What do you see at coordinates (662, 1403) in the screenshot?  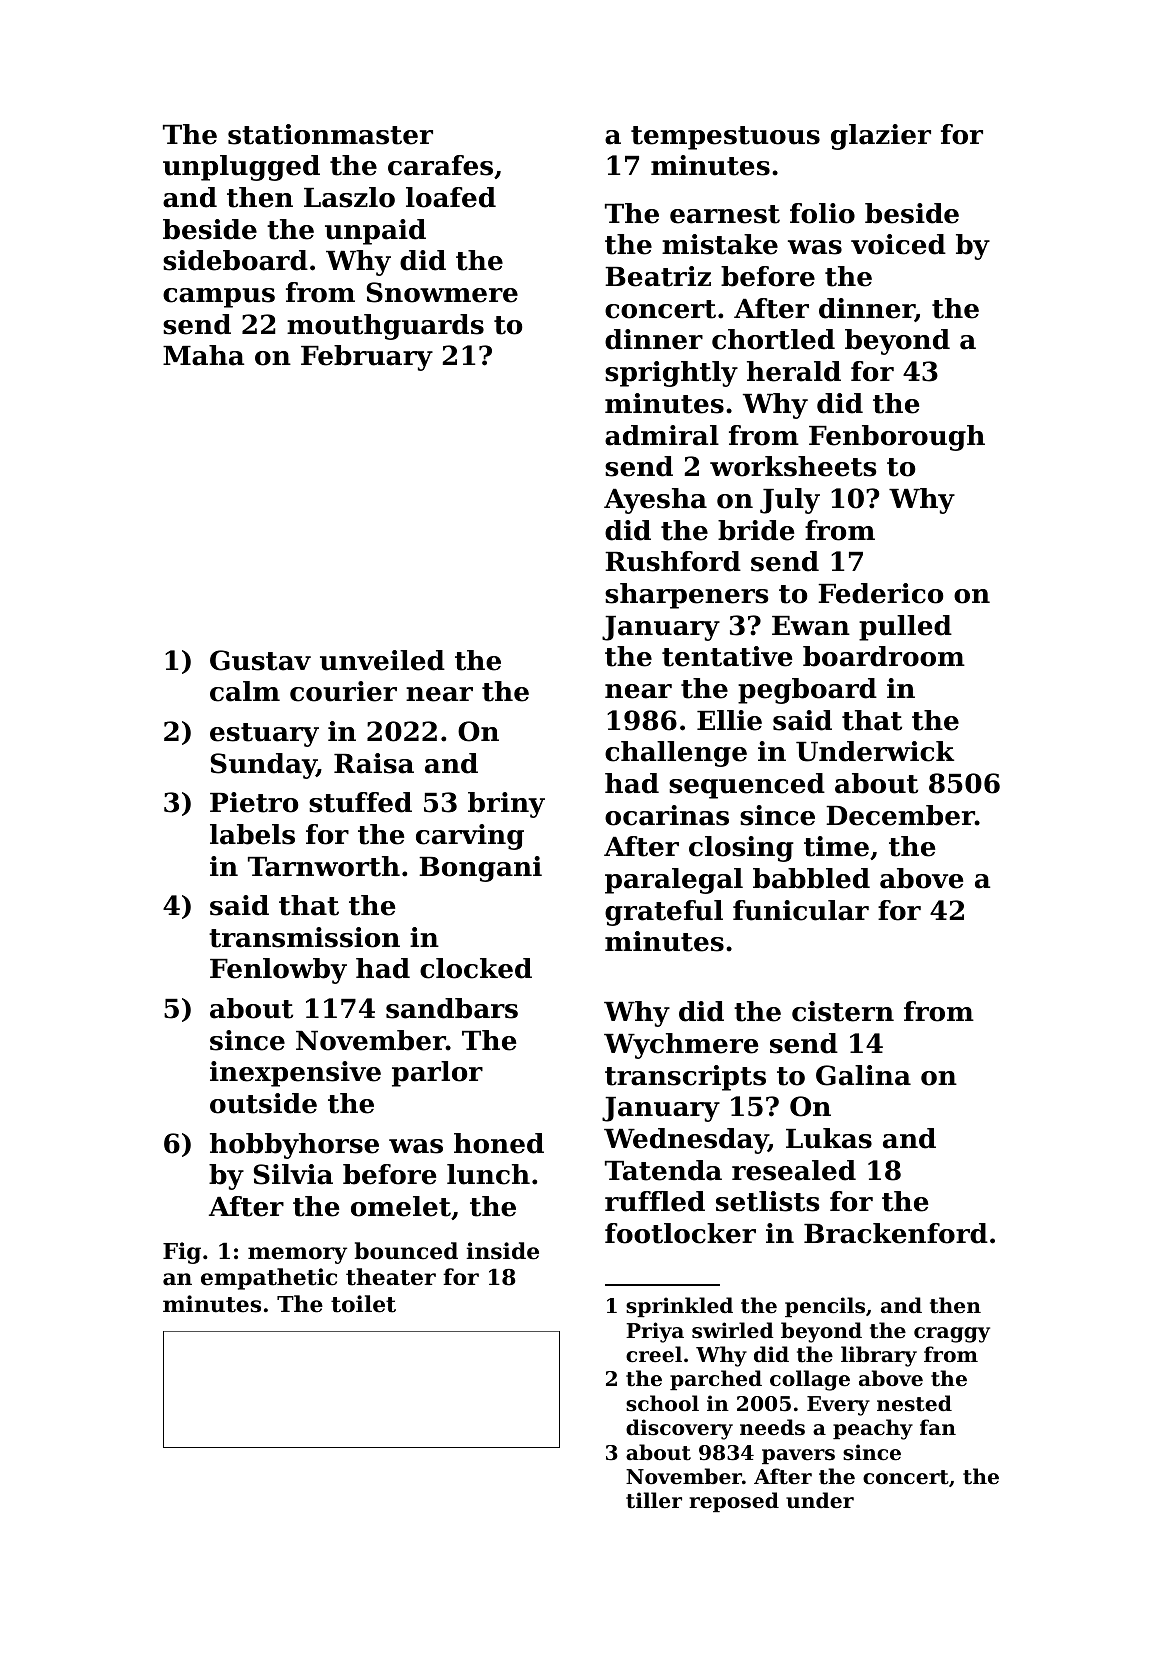 I see `school` at bounding box center [662, 1403].
